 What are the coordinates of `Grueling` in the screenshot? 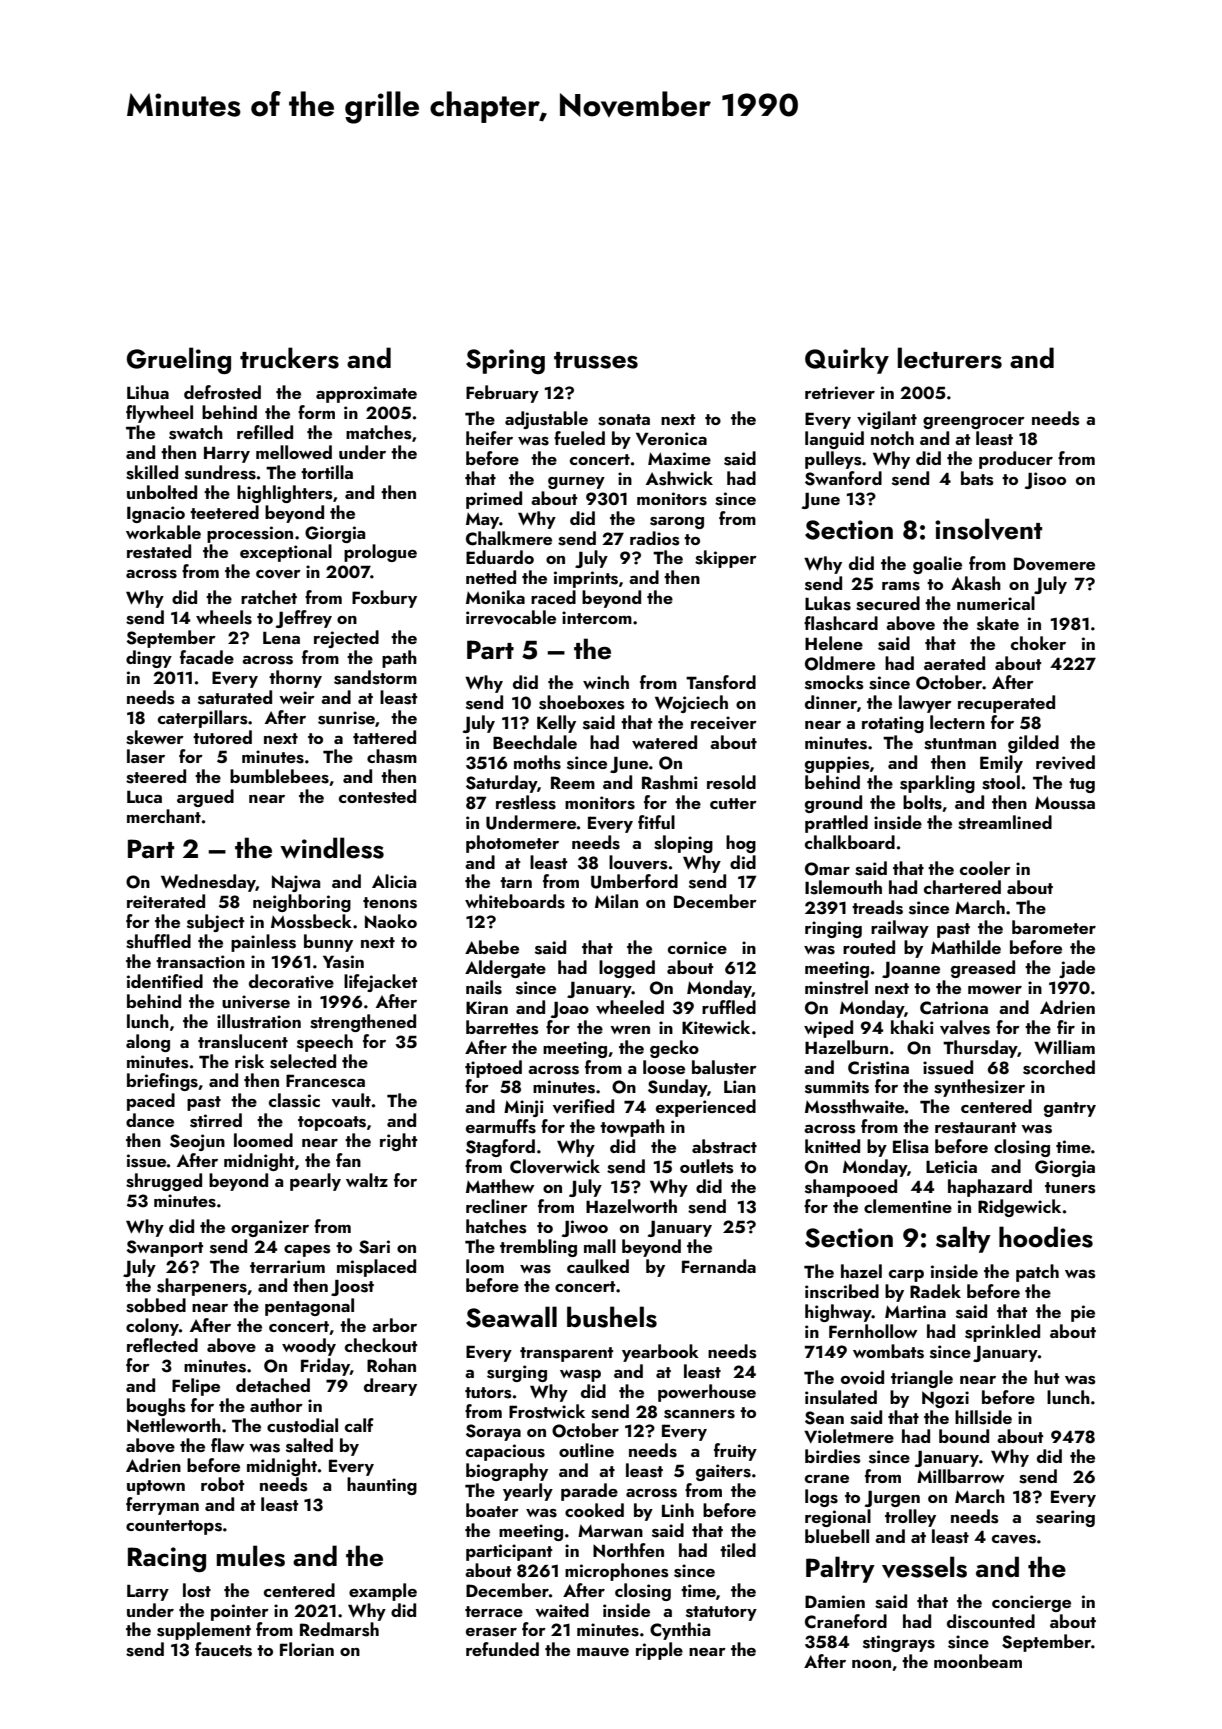 It's located at (179, 360).
